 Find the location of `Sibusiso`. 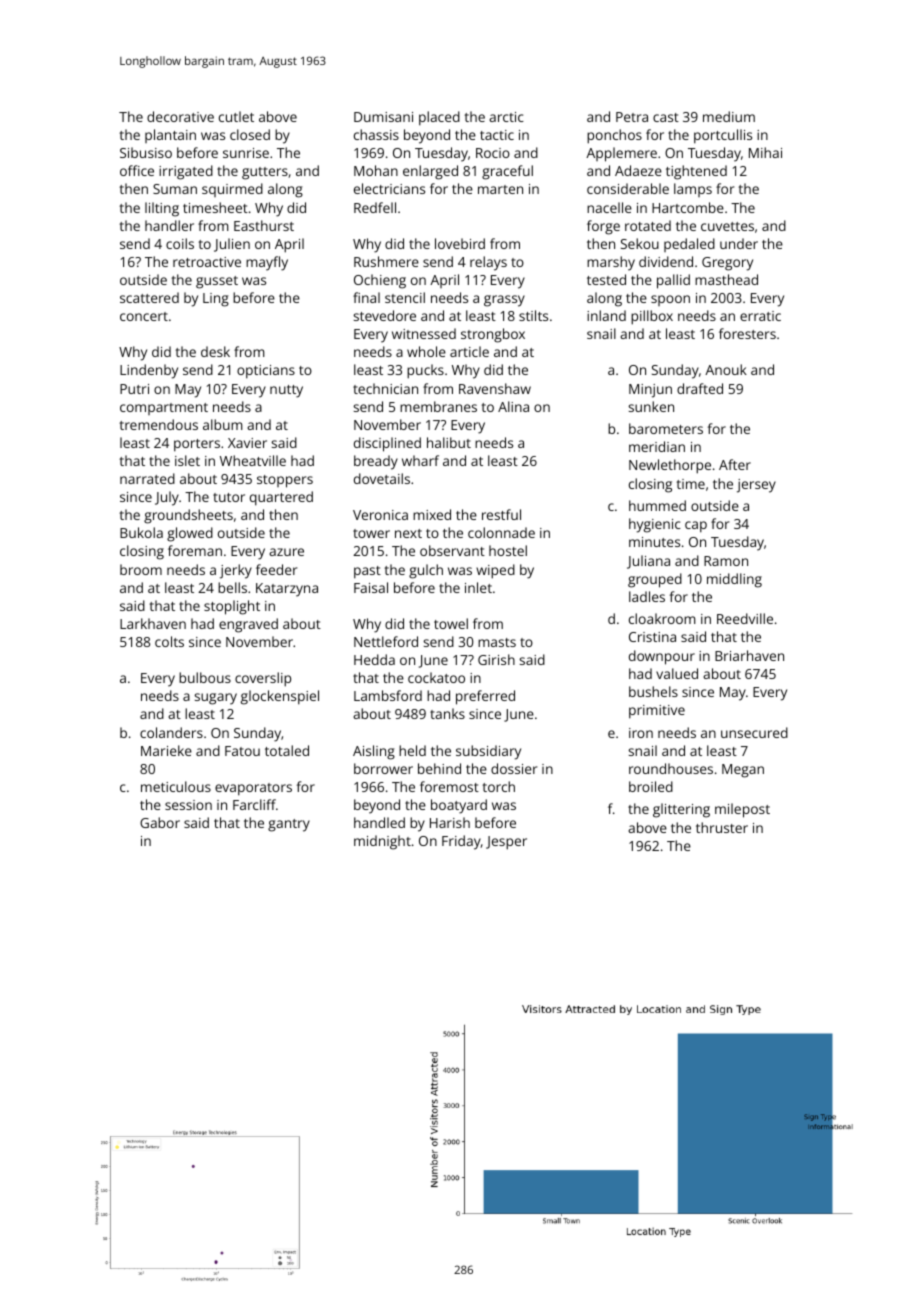

Sibusiso is located at coordinates (146, 152).
